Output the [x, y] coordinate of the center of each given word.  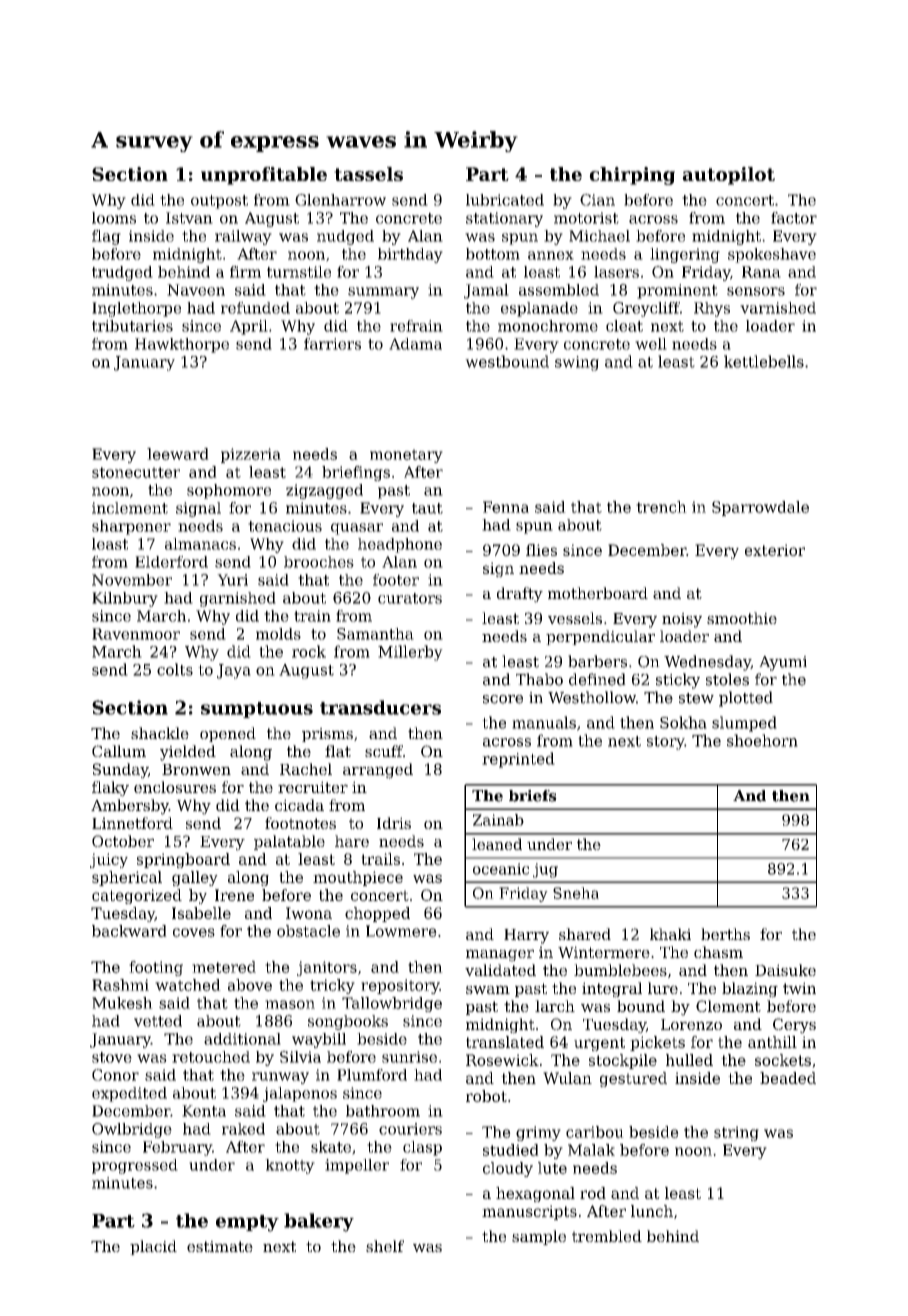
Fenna [506, 507]
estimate [220, 1246]
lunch [652, 1211]
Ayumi [783, 663]
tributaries [132, 326]
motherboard [598, 593]
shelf [385, 1246]
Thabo [539, 679]
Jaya [234, 671]
